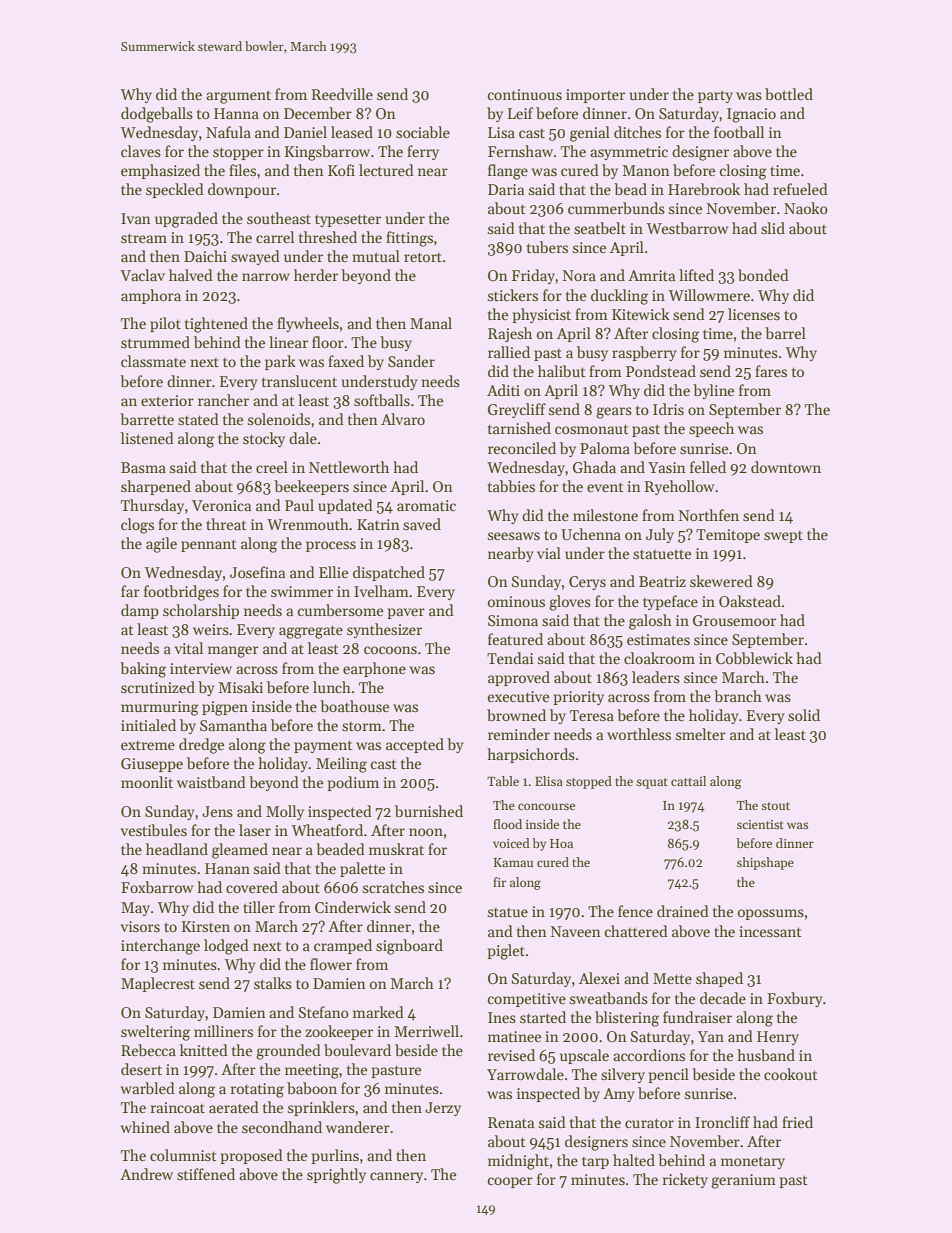  I want to click on branch, so click(738, 696).
